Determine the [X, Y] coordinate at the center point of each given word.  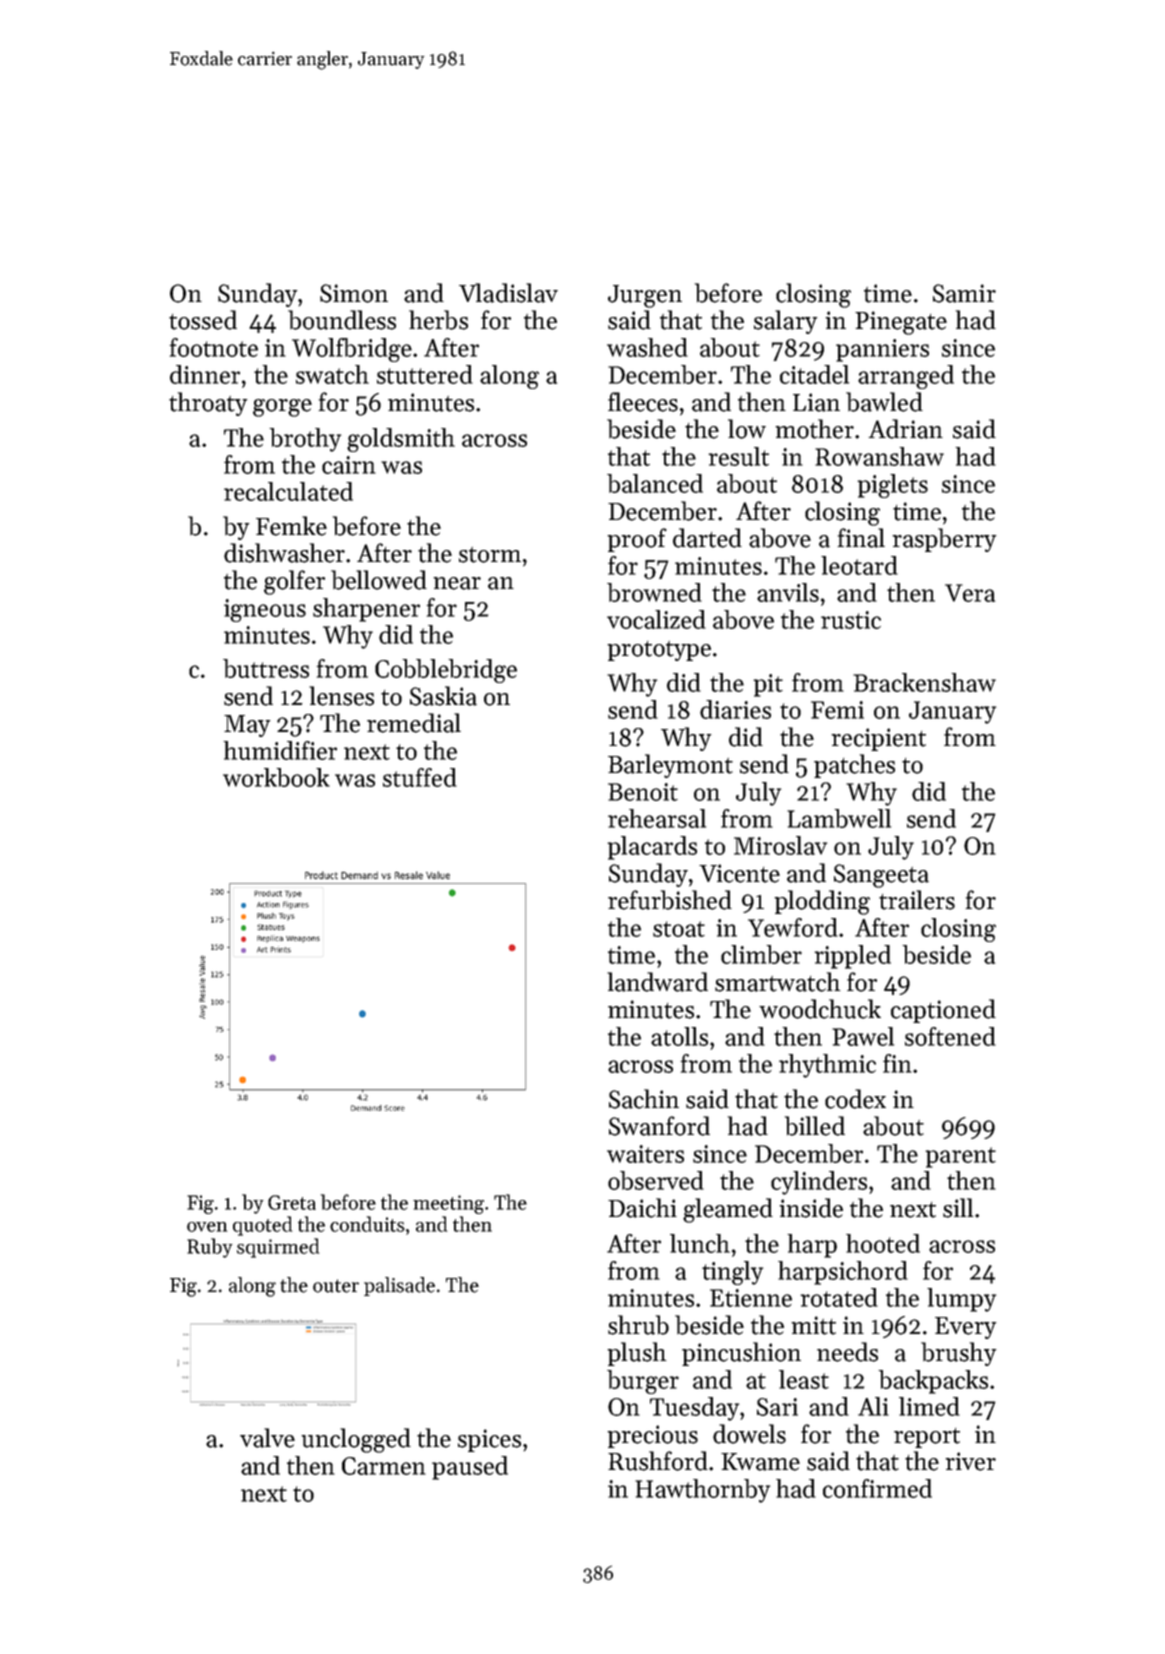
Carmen [384, 1466]
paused [470, 1468]
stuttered [425, 374]
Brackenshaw [924, 682]
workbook [276, 777]
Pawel [863, 1036]
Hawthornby [702, 1491]
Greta [292, 1202]
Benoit [643, 792]
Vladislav [508, 293]
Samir [964, 293]
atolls [679, 1036]
